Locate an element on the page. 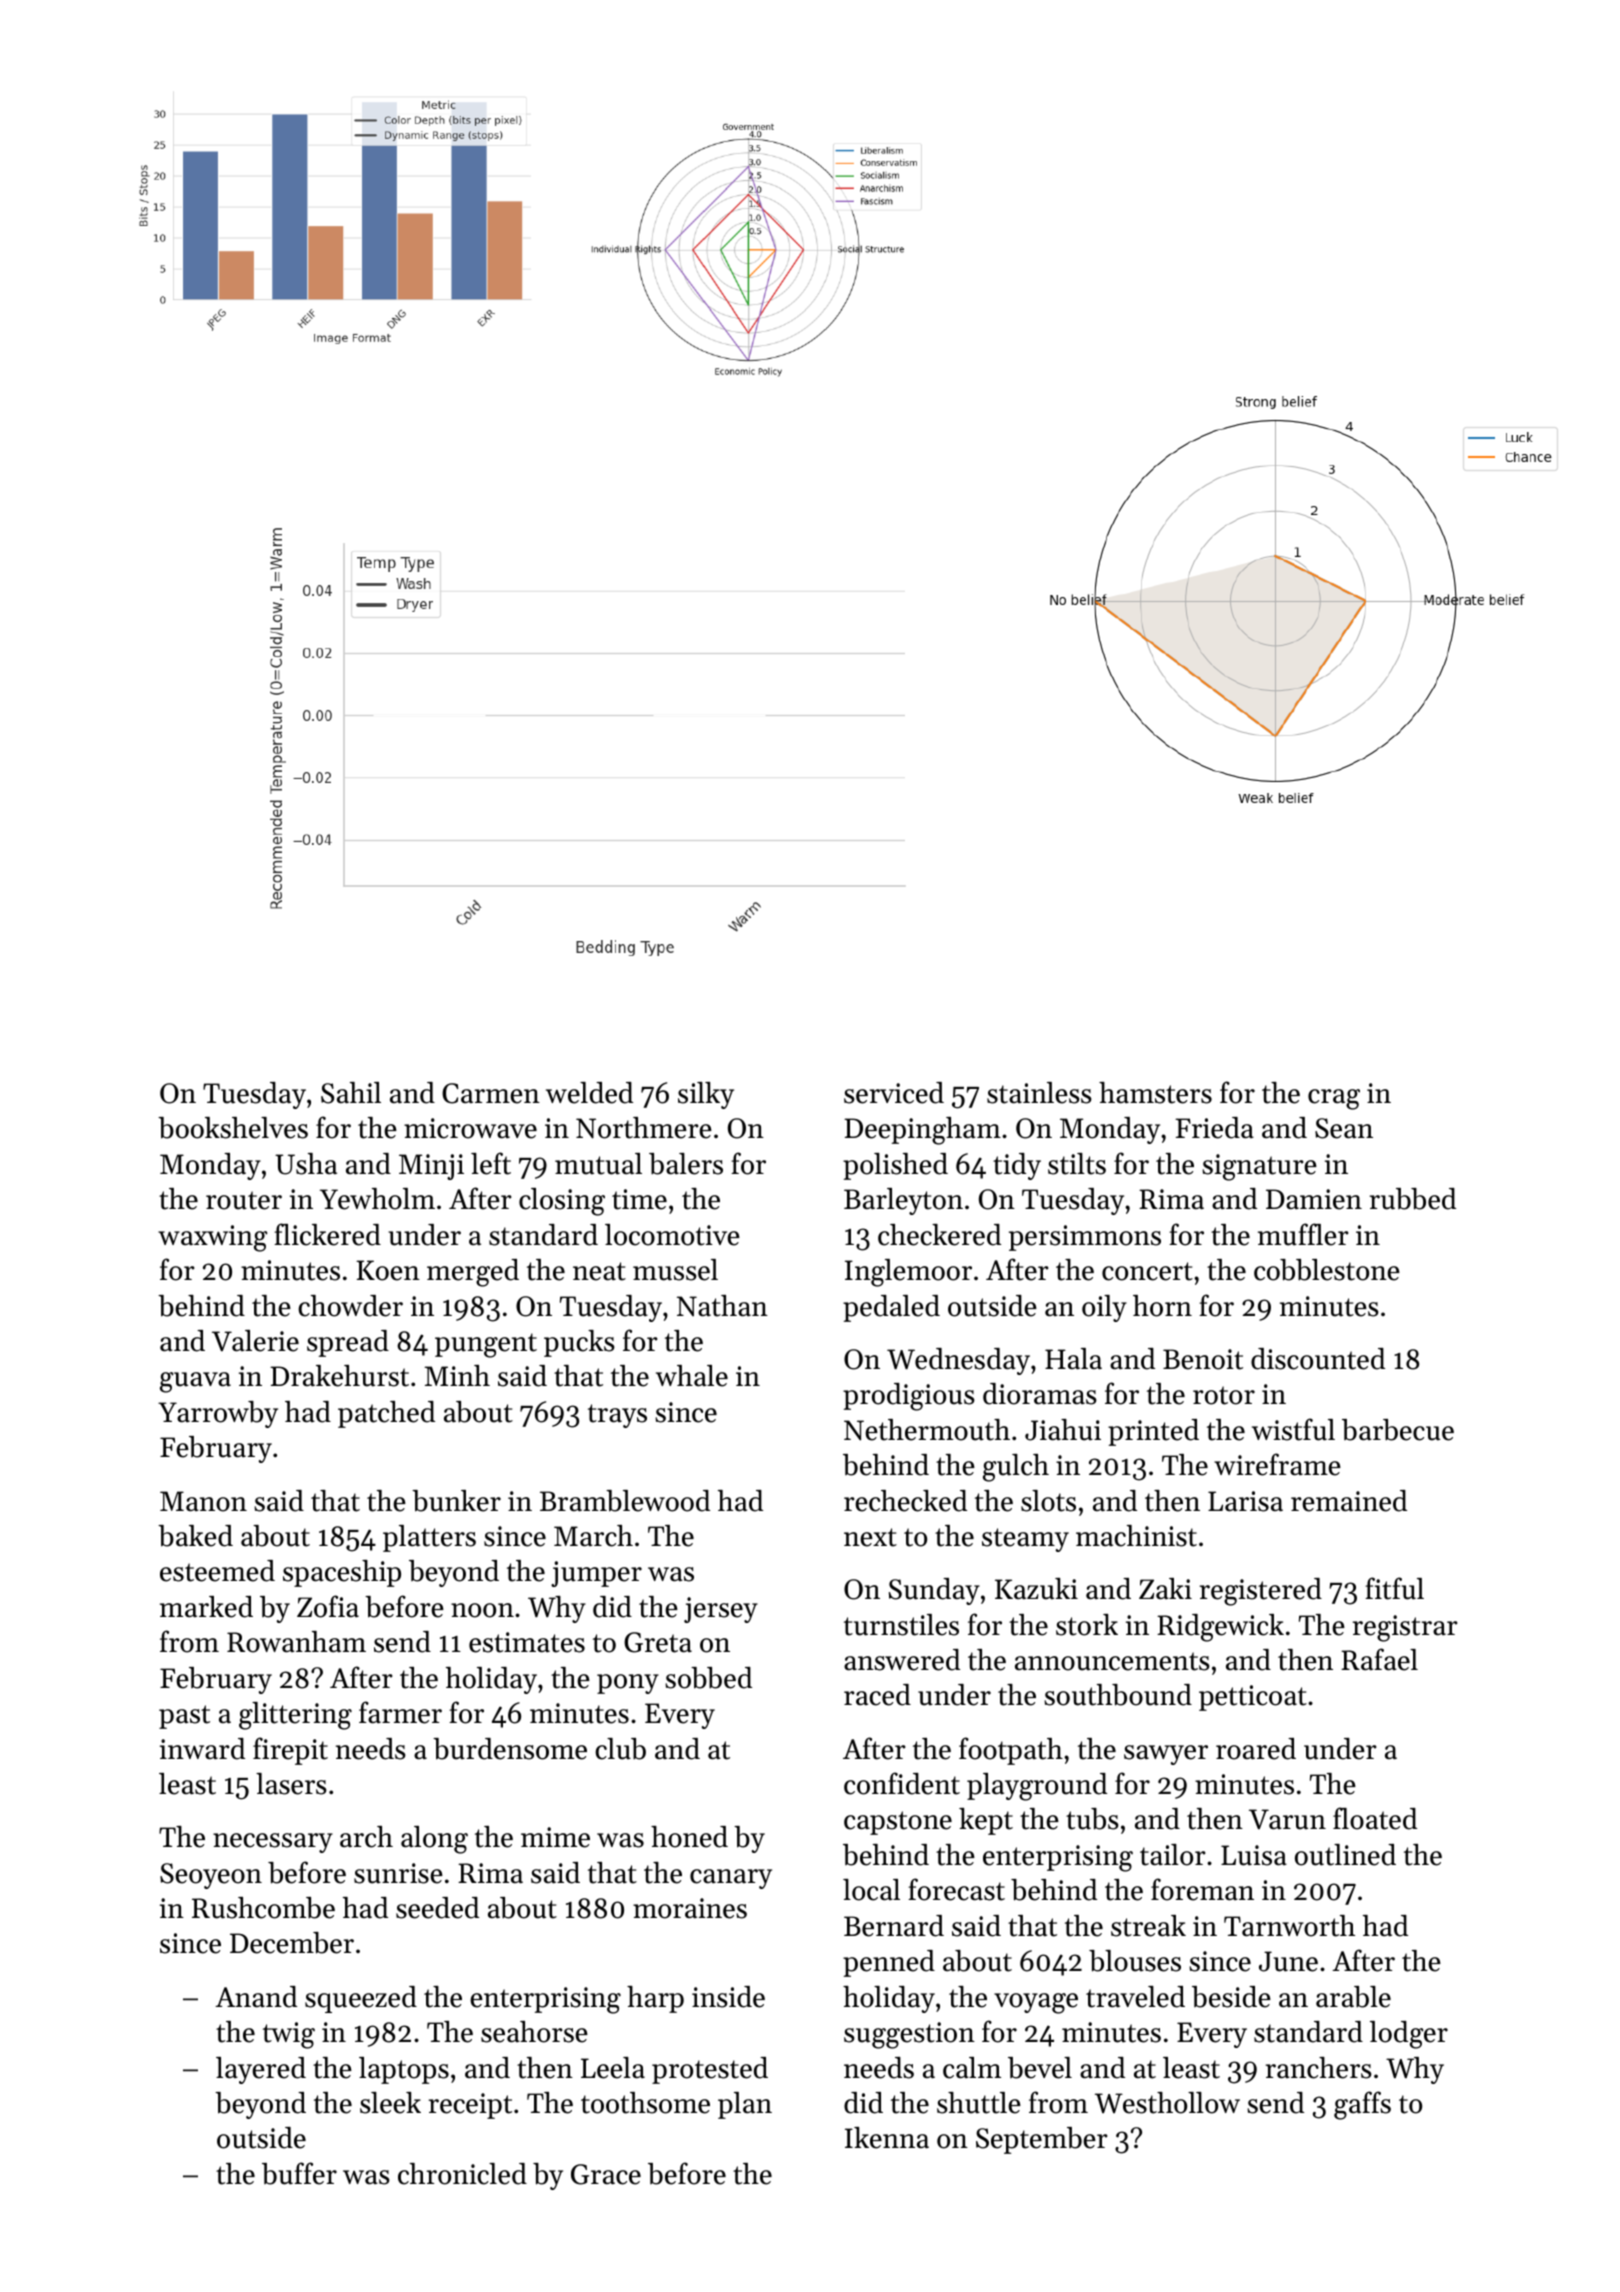 The image size is (1620, 2292). welded is located at coordinates (589, 1093).
